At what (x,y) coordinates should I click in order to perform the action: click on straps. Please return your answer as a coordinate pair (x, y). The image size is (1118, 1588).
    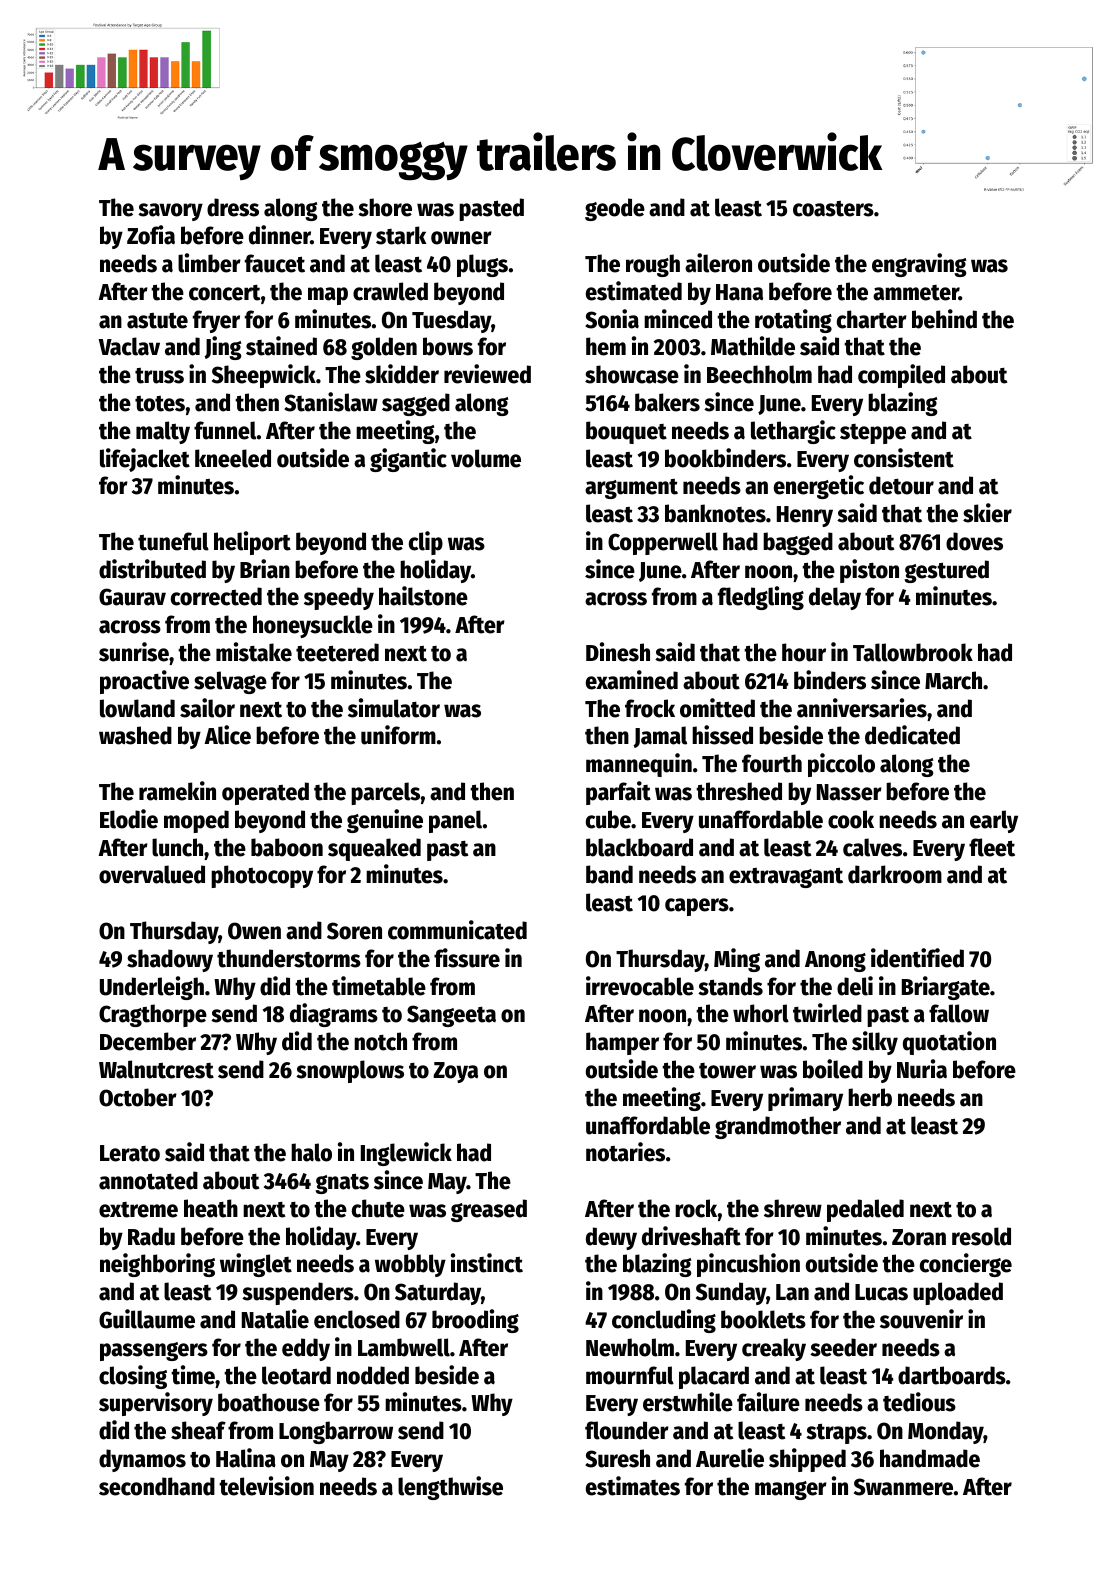
    Looking at the image, I should click on (836, 1433).
